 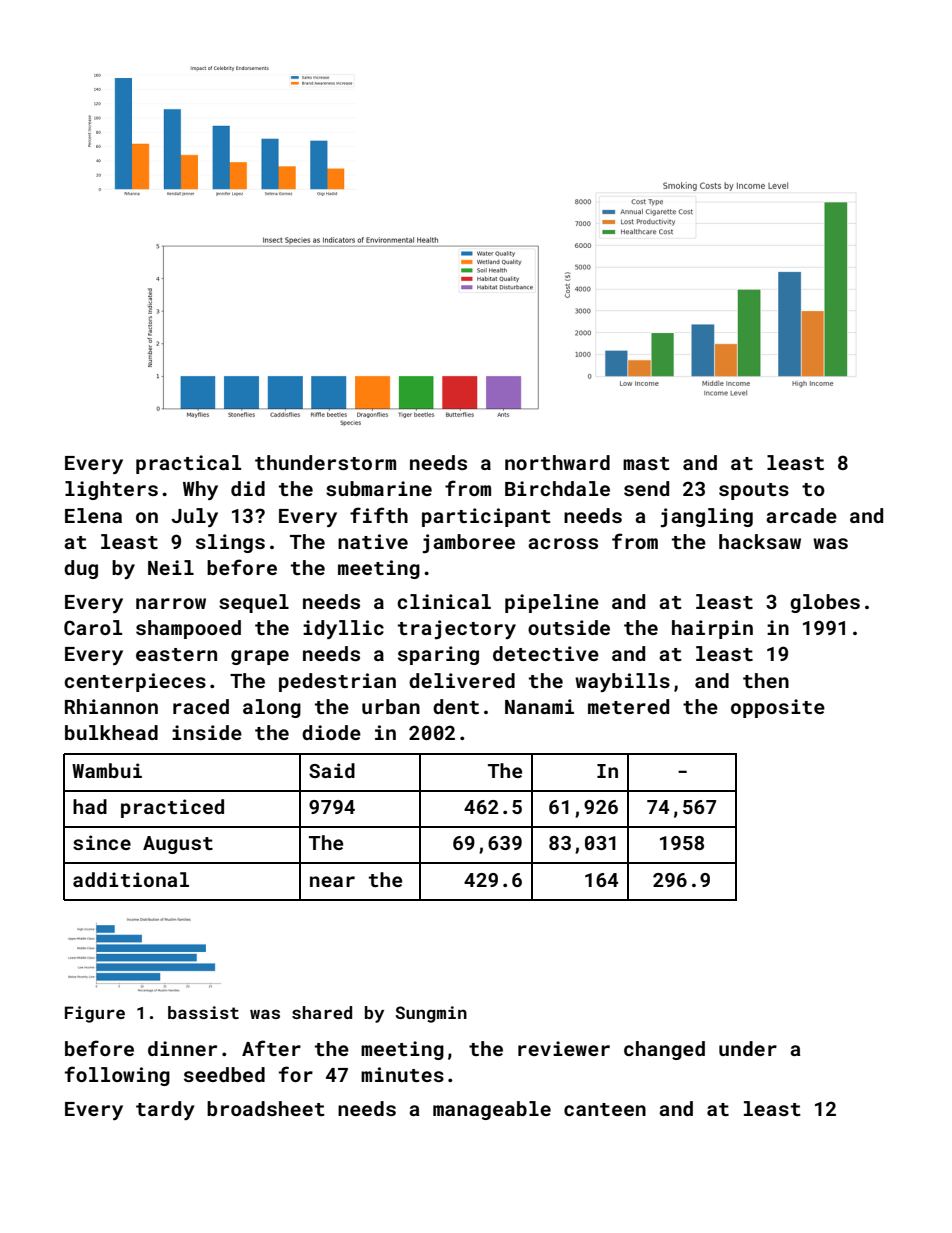 I want to click on tardy, so click(x=165, y=1110).
